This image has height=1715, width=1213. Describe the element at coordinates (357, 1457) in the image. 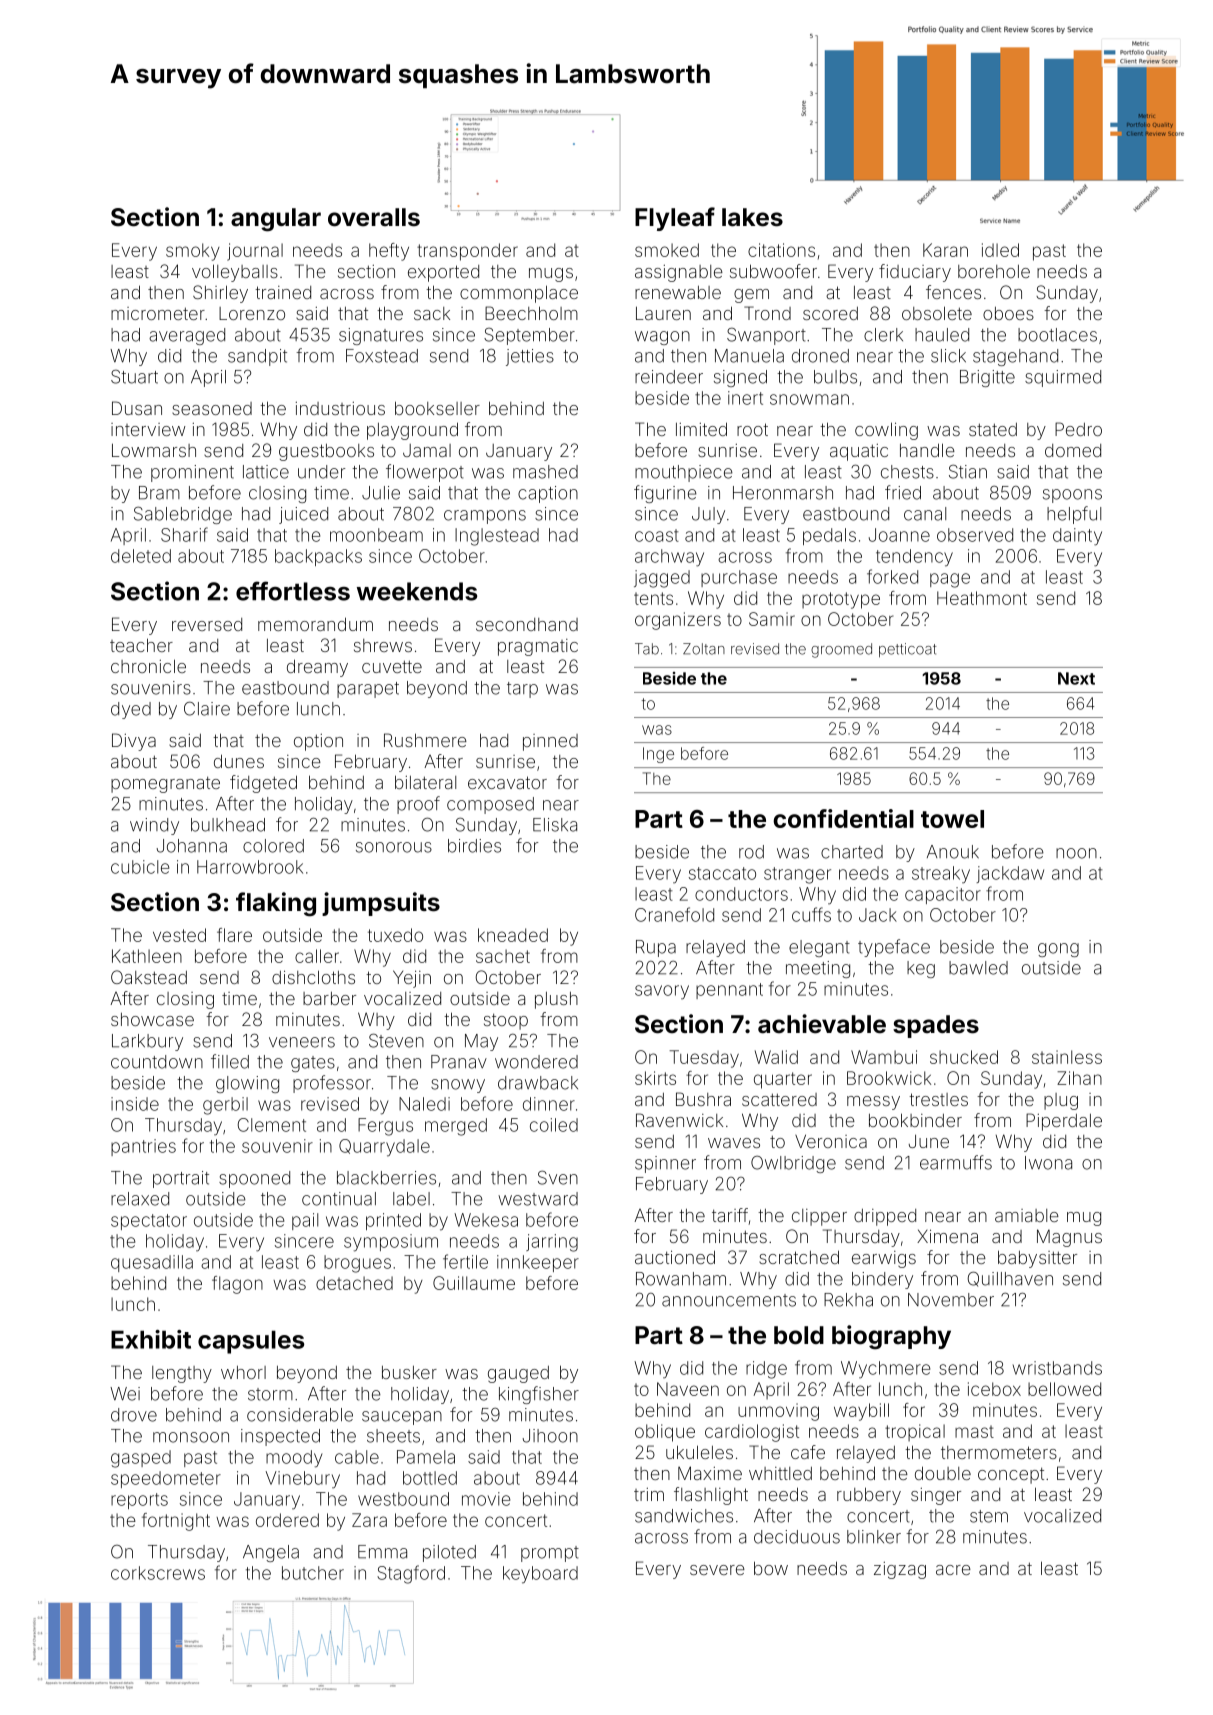

I see `cable` at that location.
